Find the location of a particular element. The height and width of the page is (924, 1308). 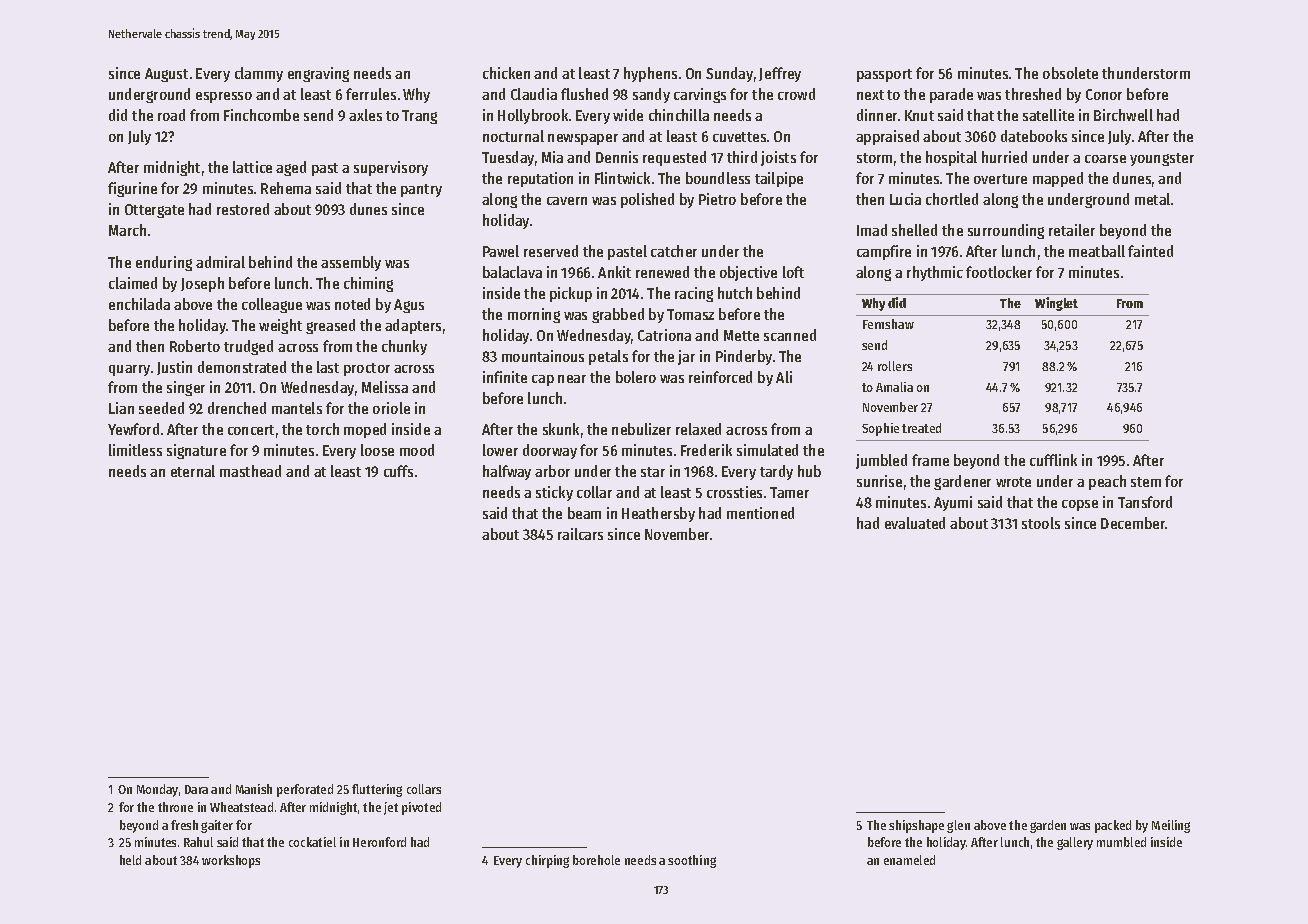

Heronford is located at coordinates (379, 842).
